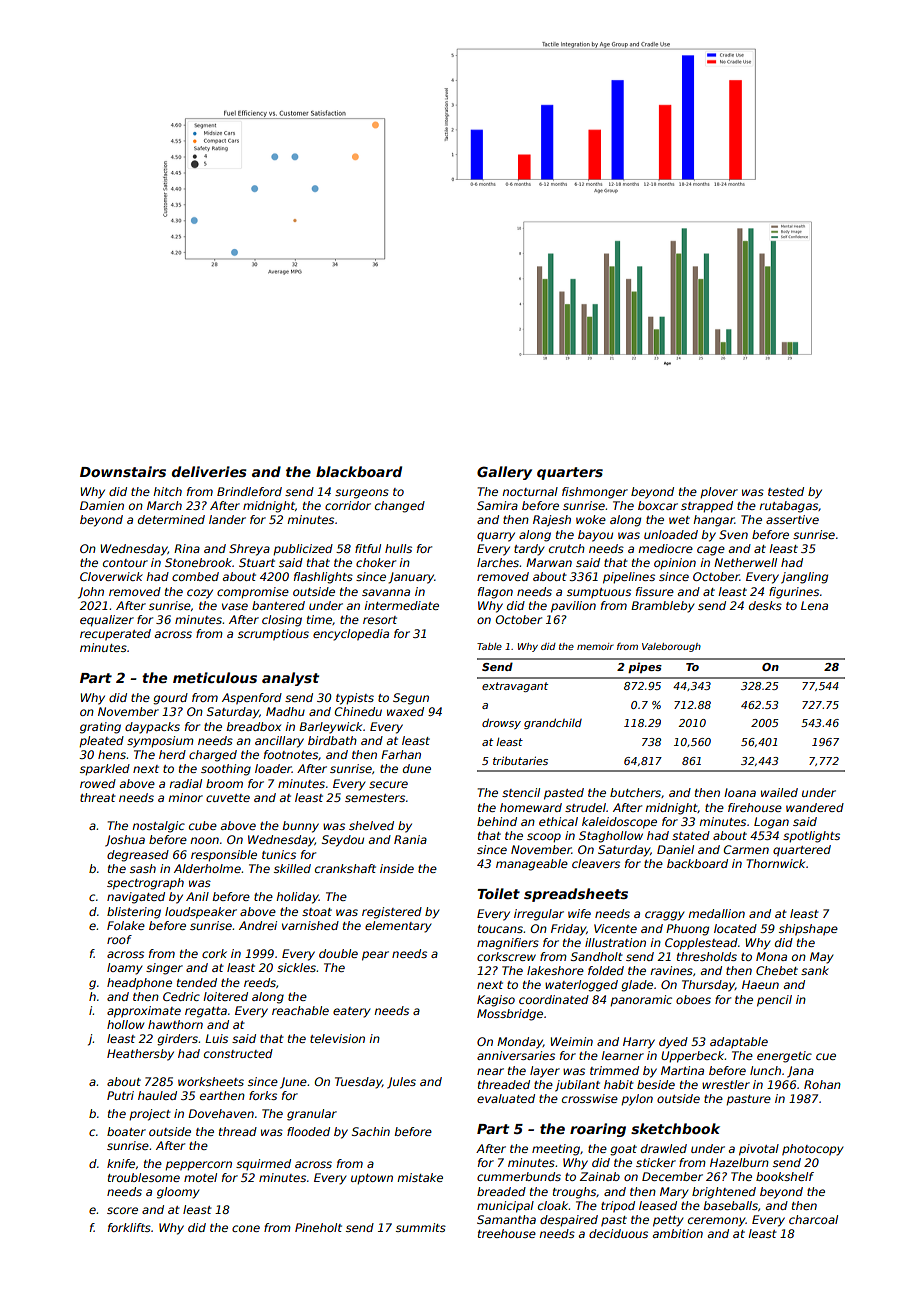 This document has width=924, height=1308. What do you see at coordinates (665, 548) in the document?
I see `mediocre` at bounding box center [665, 548].
